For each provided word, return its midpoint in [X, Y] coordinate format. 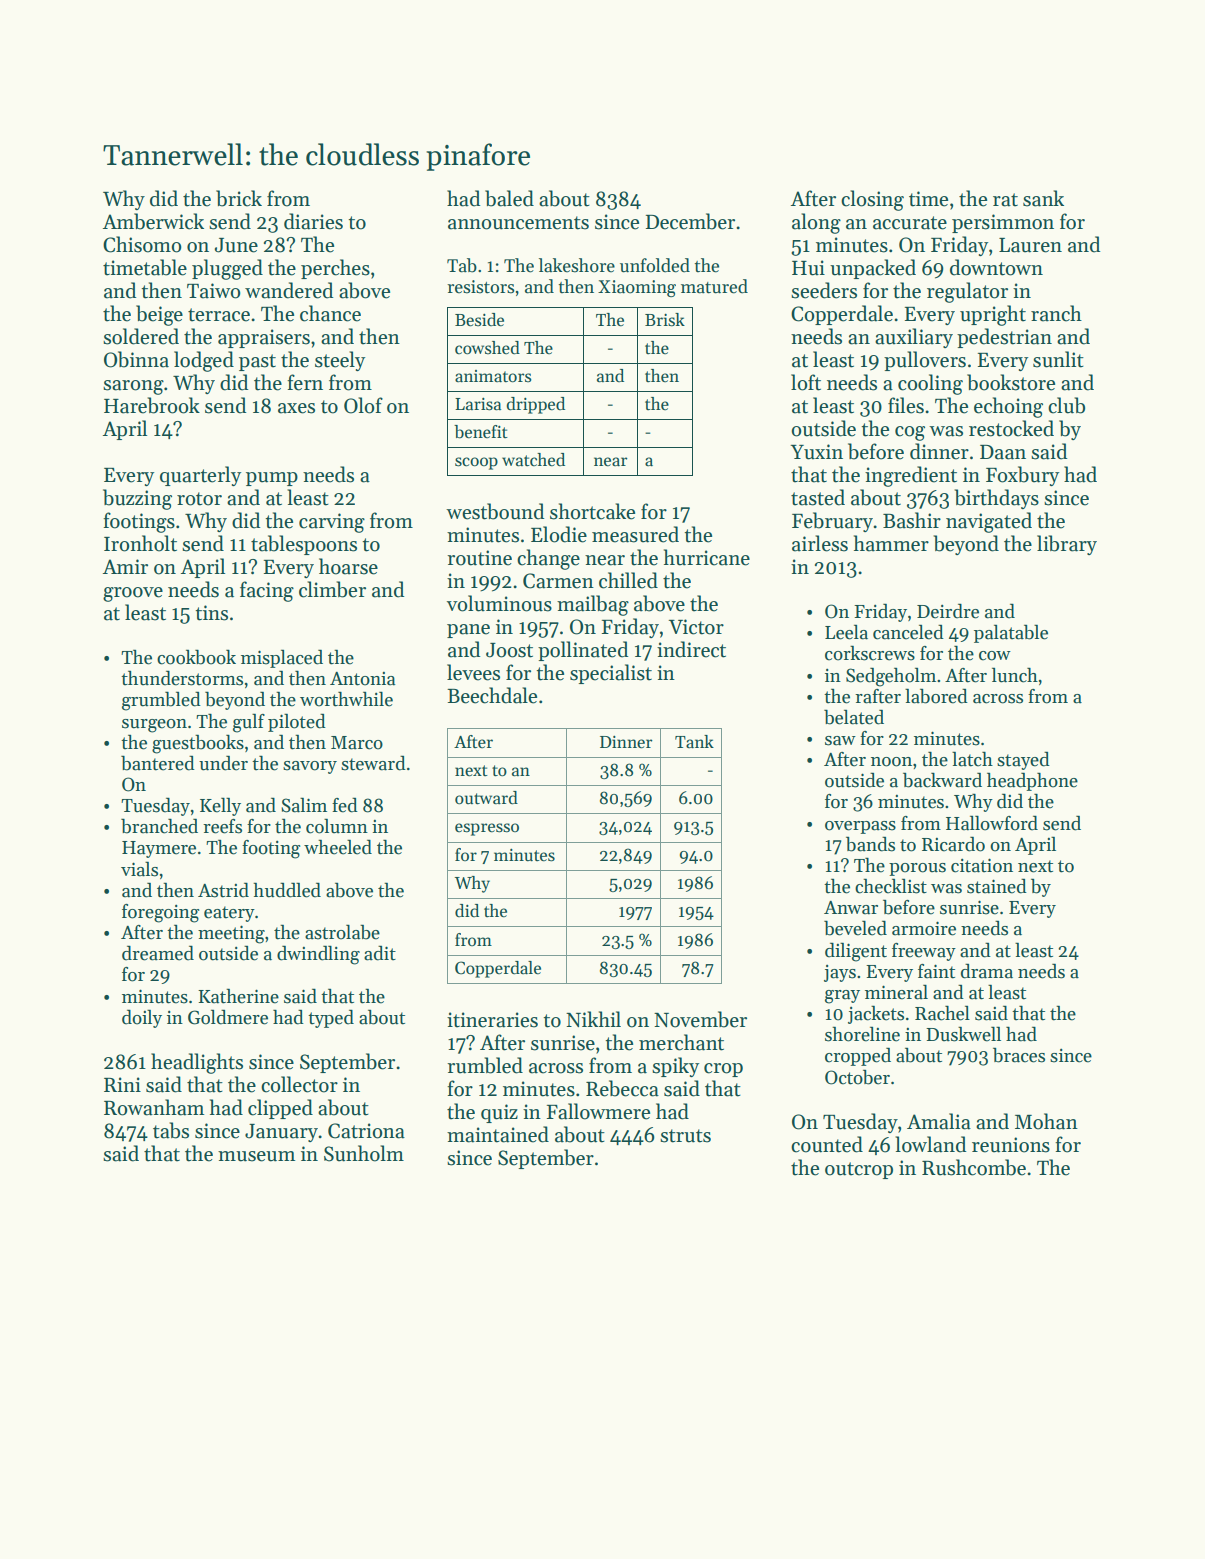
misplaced [282, 658]
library [1067, 545]
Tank [694, 741]
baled [509, 198]
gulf [249, 723]
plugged [227, 269]
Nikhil [593, 1019]
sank [1043, 198]
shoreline [862, 1034]
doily [142, 1018]
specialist [611, 674]
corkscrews [870, 653]
